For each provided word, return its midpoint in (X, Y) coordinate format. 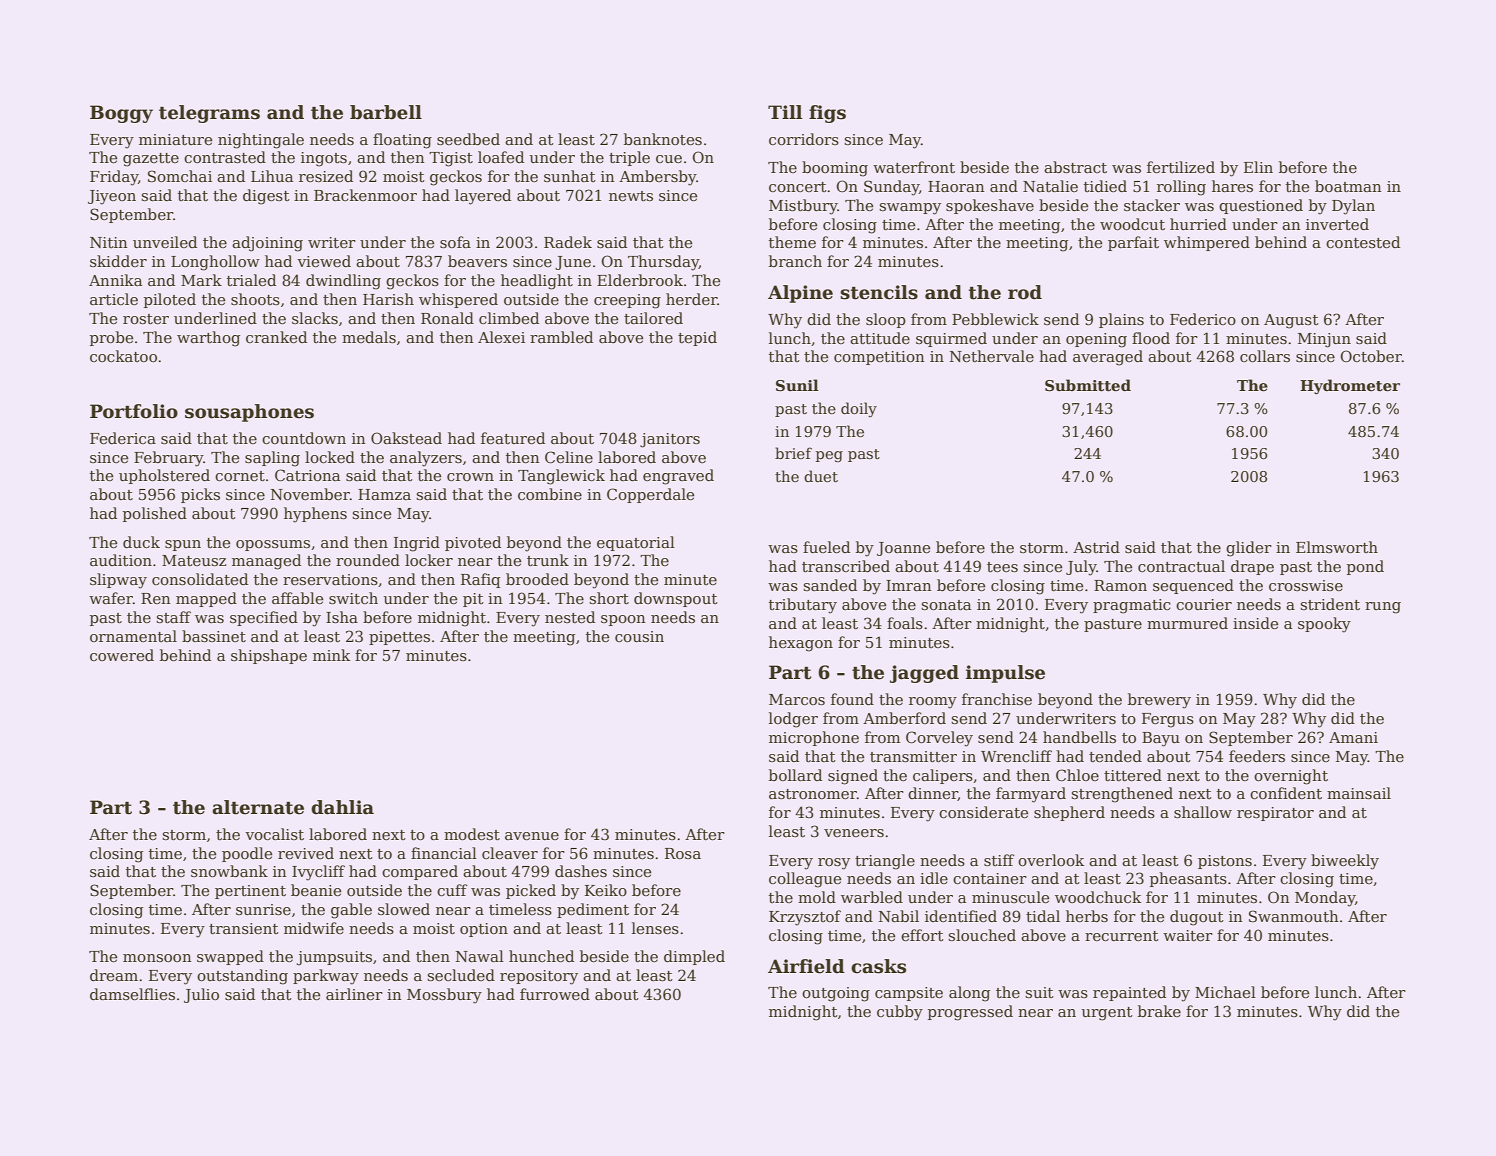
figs (827, 114)
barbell (386, 112)
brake (1159, 1011)
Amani (1353, 737)
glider (1249, 549)
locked (330, 457)
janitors (670, 440)
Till (785, 112)
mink (331, 655)
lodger (793, 720)
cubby (900, 1013)
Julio (201, 995)
